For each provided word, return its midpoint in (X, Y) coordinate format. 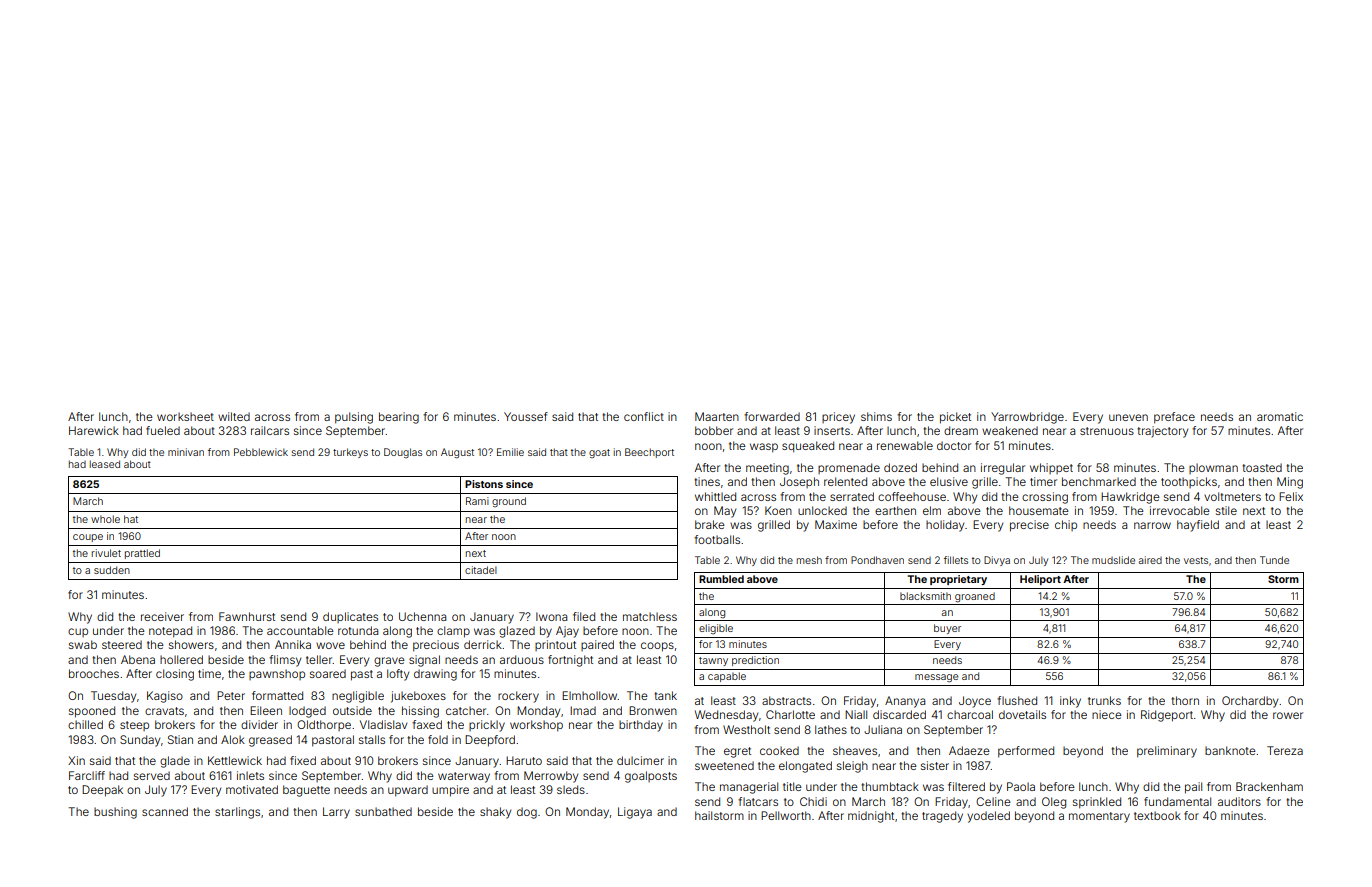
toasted (1262, 467)
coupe (88, 538)
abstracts (786, 700)
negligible (358, 697)
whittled (715, 496)
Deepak (102, 791)
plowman (1213, 468)
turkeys (350, 453)
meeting (767, 469)
